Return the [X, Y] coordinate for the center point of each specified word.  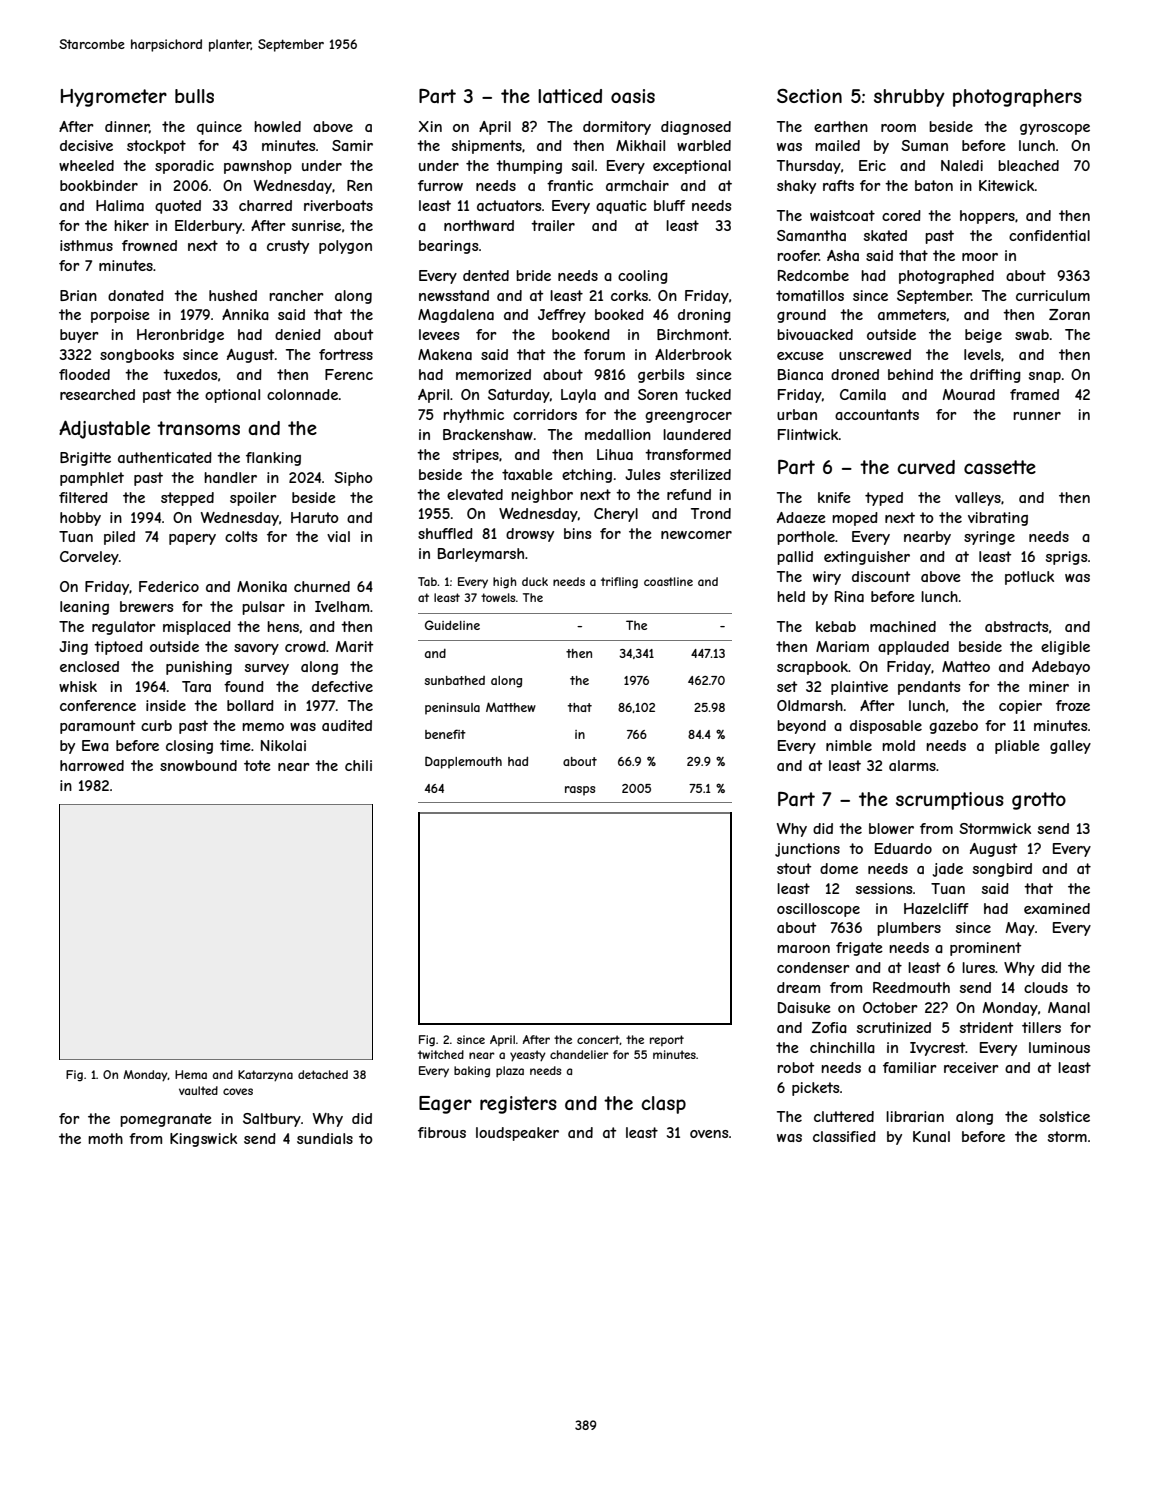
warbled [704, 145]
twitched [441, 1054]
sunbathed [454, 680]
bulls [194, 96]
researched [97, 394]
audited [347, 725]
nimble [849, 745]
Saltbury [272, 1120]
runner [1037, 416]
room [898, 128]
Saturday [519, 396]
